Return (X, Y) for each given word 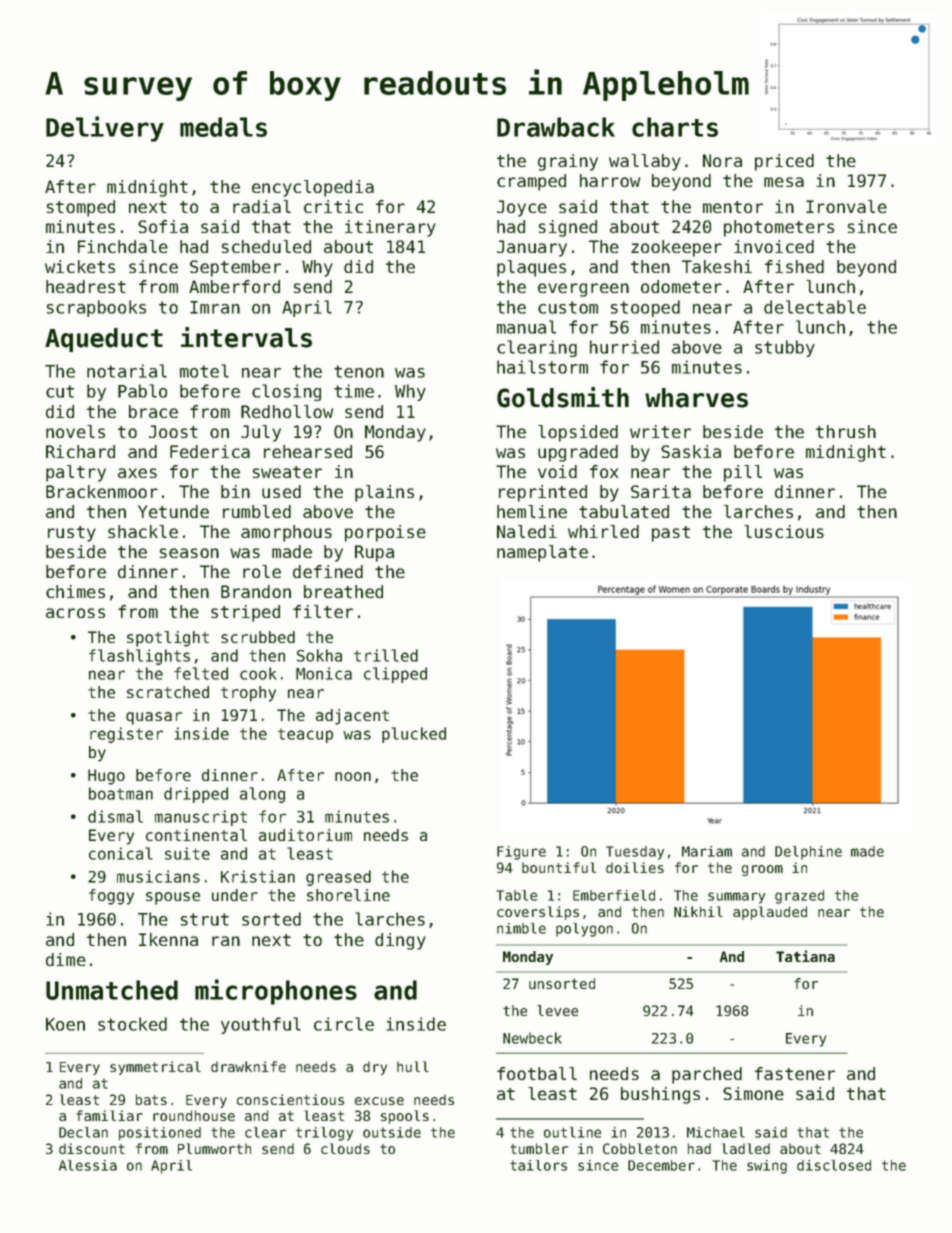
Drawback (556, 127)
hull (413, 1066)
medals (223, 127)
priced (784, 162)
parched (707, 1075)
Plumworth (214, 1148)
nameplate (542, 553)
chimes (75, 591)
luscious (784, 531)
